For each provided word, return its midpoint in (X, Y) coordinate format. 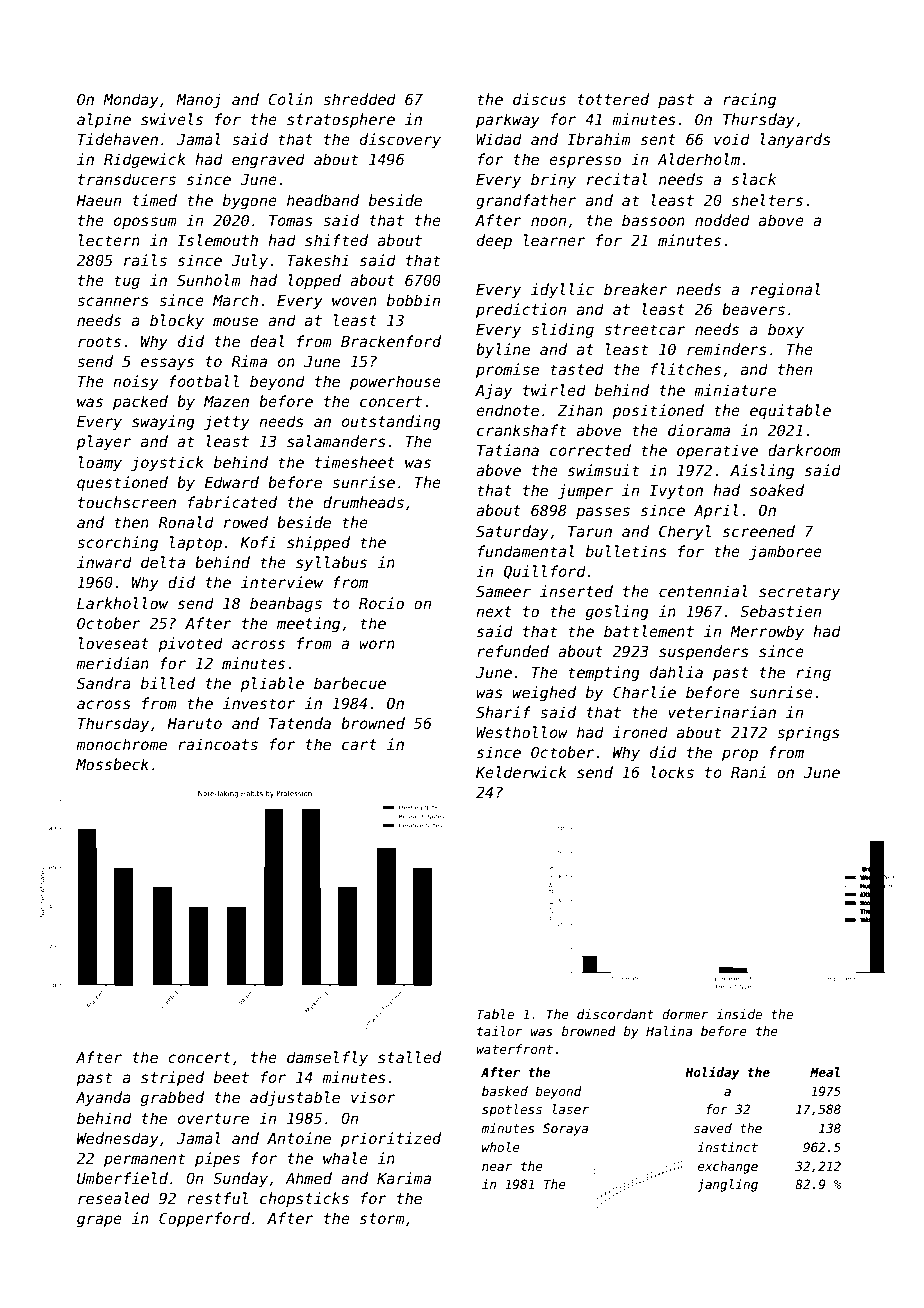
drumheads (363, 502)
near (497, 1167)
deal (267, 341)
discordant (615, 1014)
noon (548, 221)
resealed (114, 1198)
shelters (767, 200)
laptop (196, 543)
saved (713, 1128)
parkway (508, 120)
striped (172, 1078)
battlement (649, 631)
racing (749, 100)
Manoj (198, 100)
